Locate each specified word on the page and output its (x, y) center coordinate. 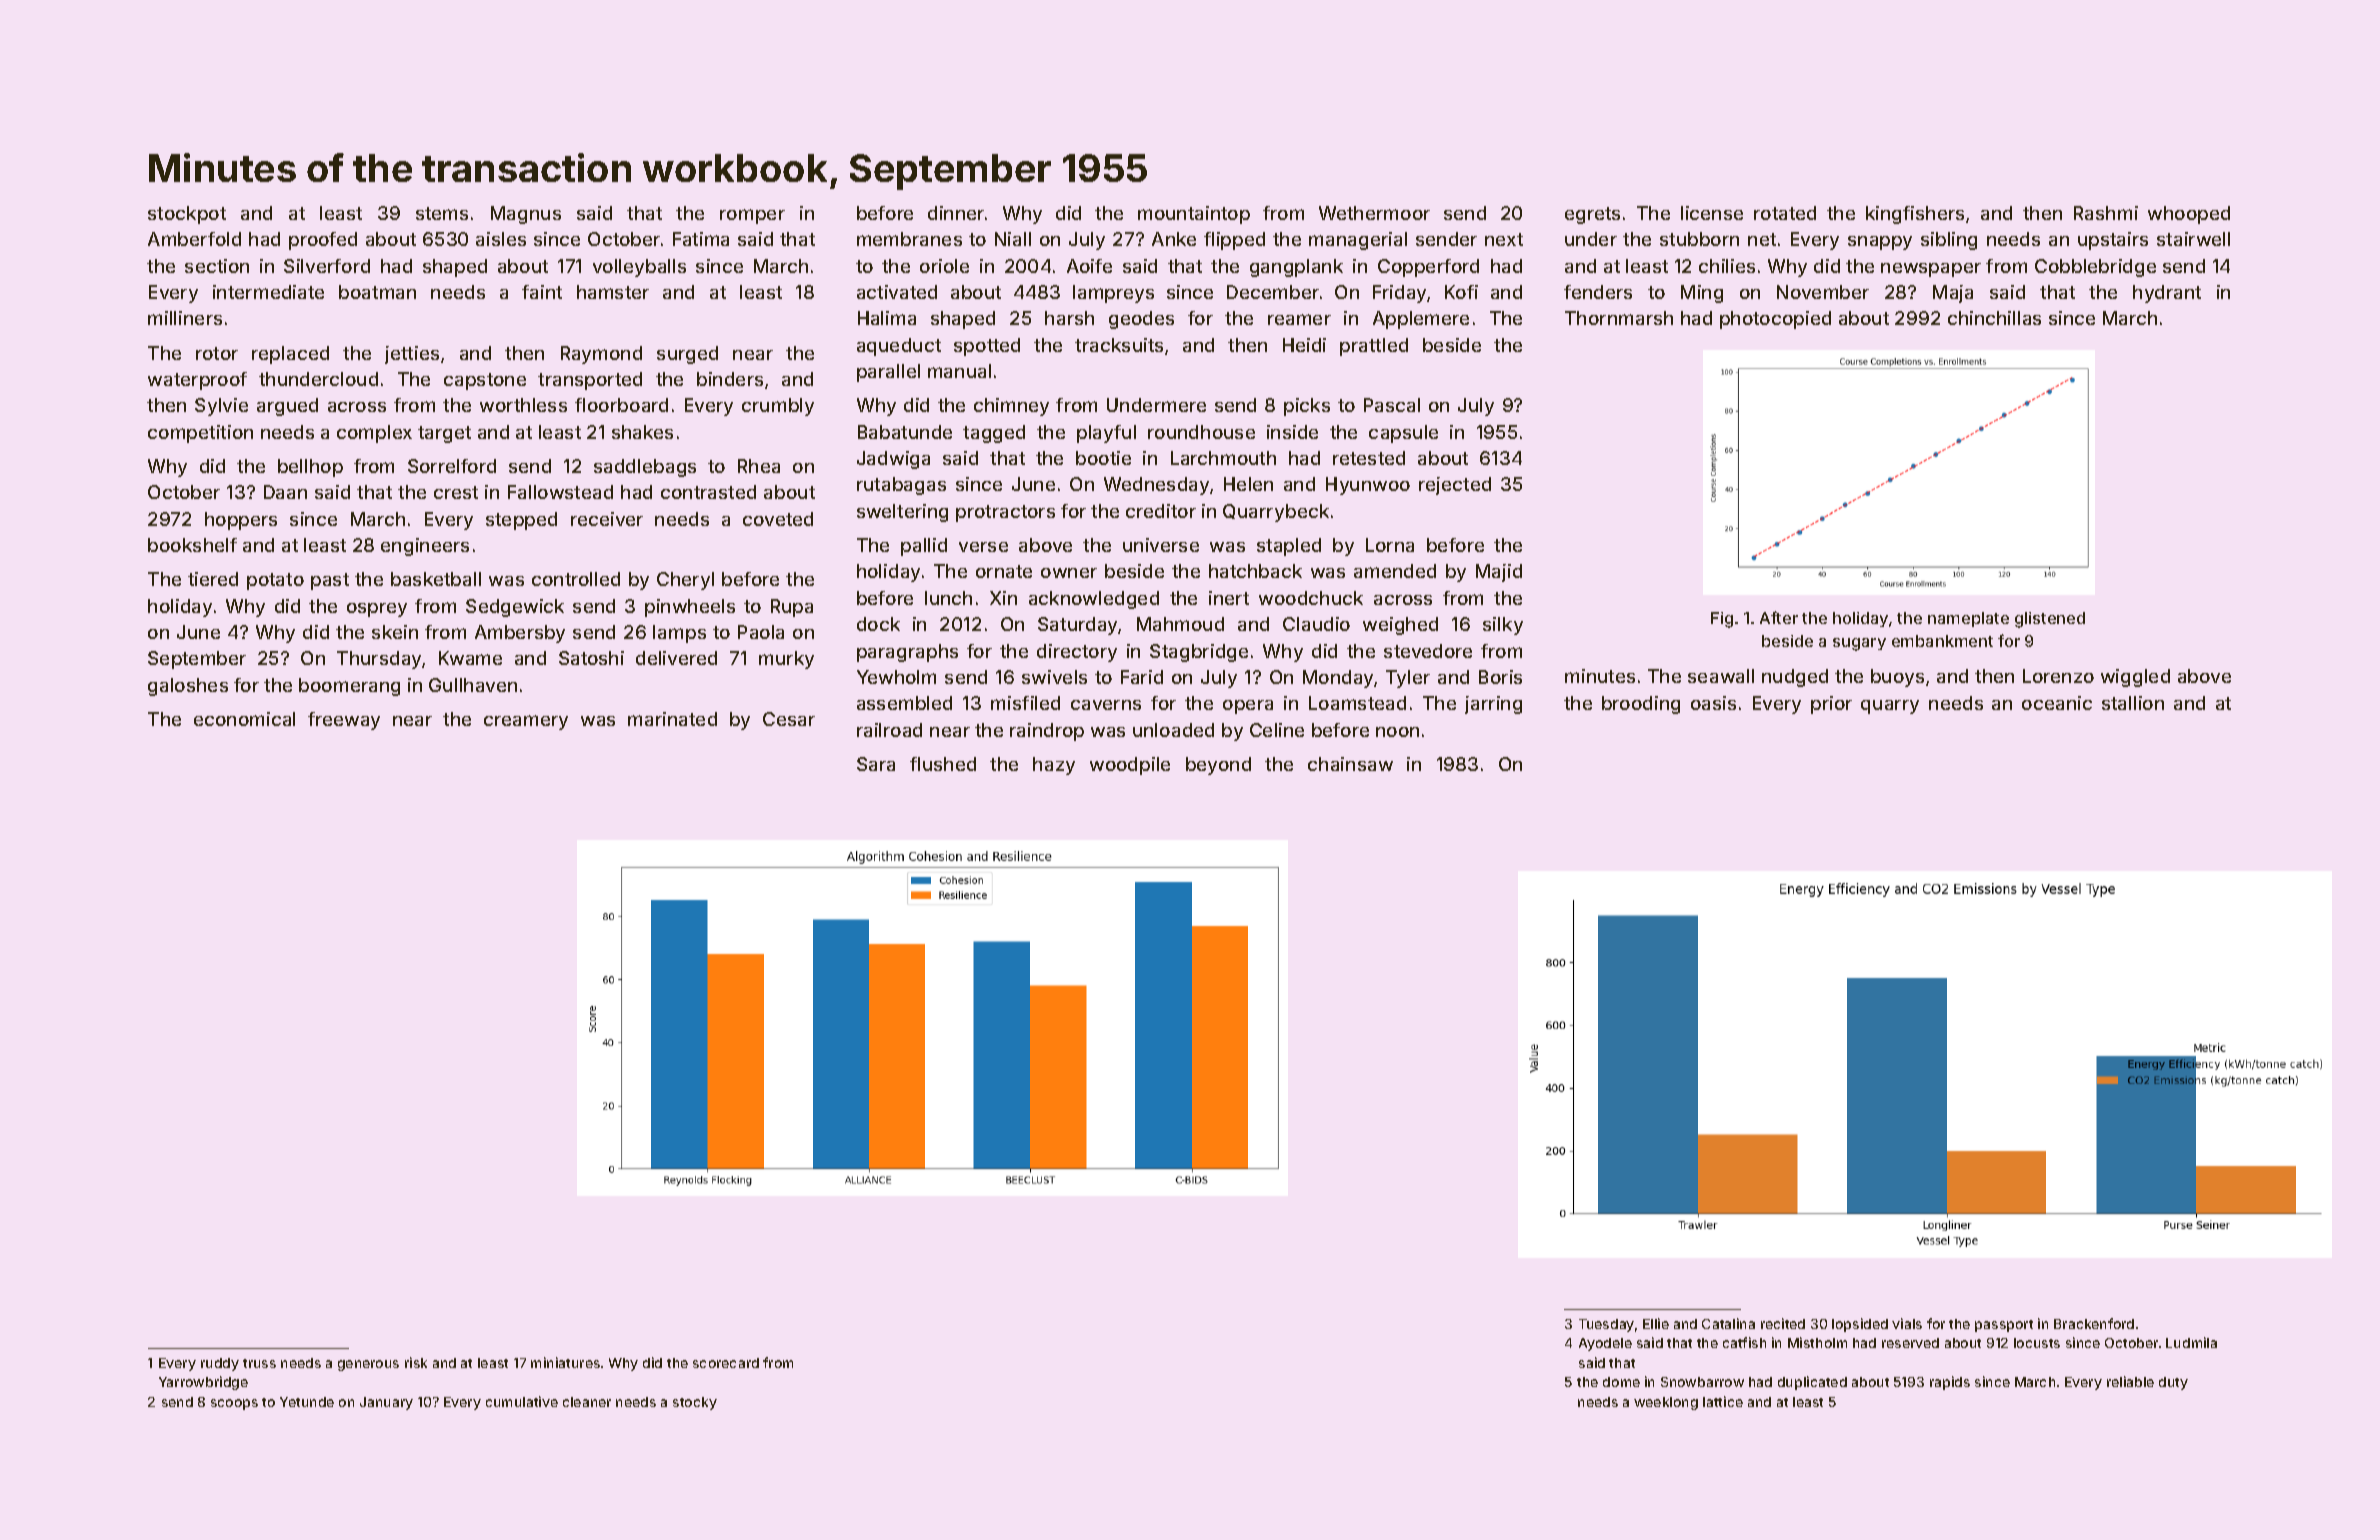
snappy (1880, 243)
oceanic (2057, 703)
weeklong (1666, 1403)
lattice (1723, 1401)
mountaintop (1194, 215)
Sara (876, 764)
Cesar (789, 719)
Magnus (526, 215)
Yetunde (307, 1402)
